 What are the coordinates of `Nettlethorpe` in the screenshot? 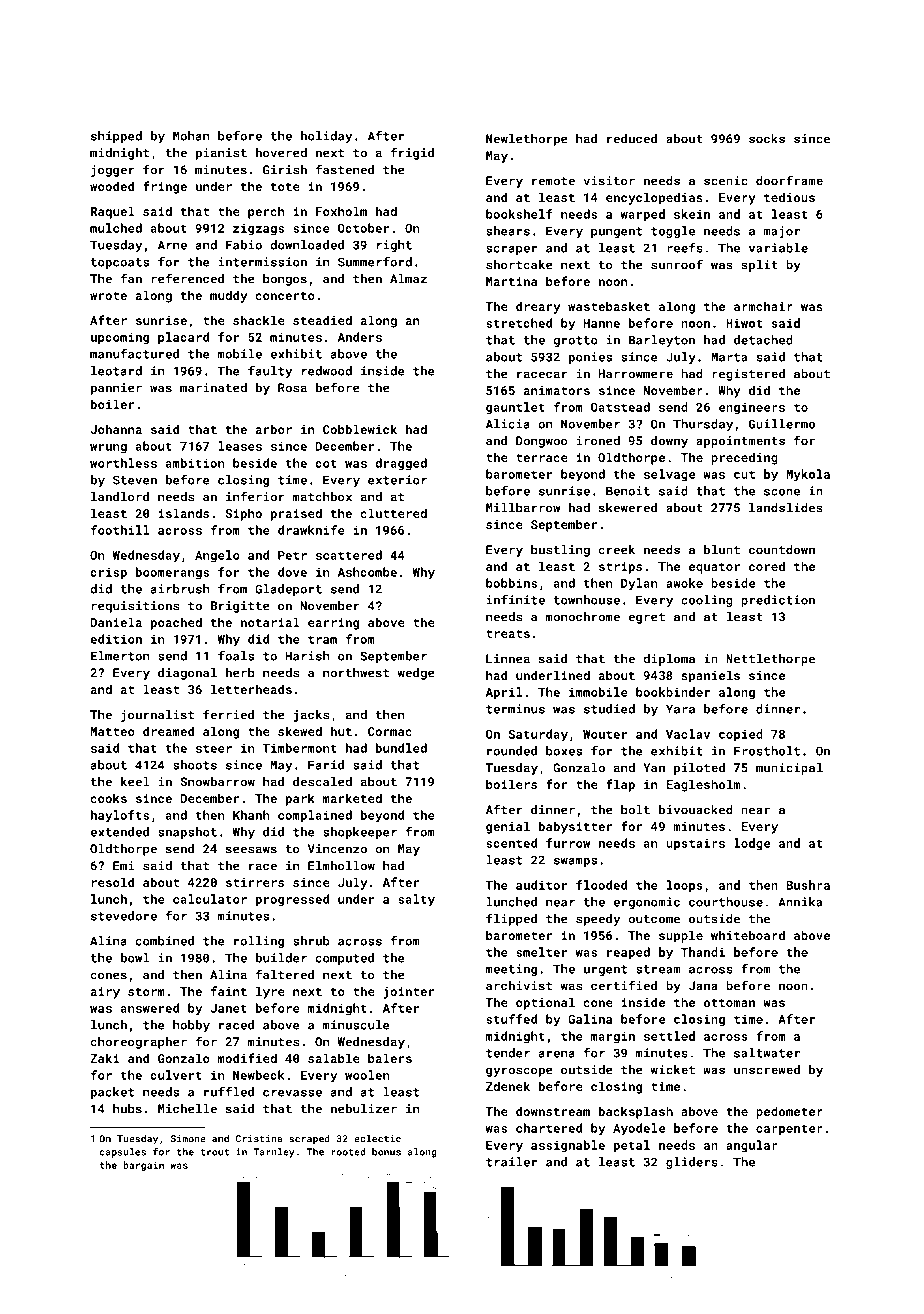 It's located at (770, 660).
